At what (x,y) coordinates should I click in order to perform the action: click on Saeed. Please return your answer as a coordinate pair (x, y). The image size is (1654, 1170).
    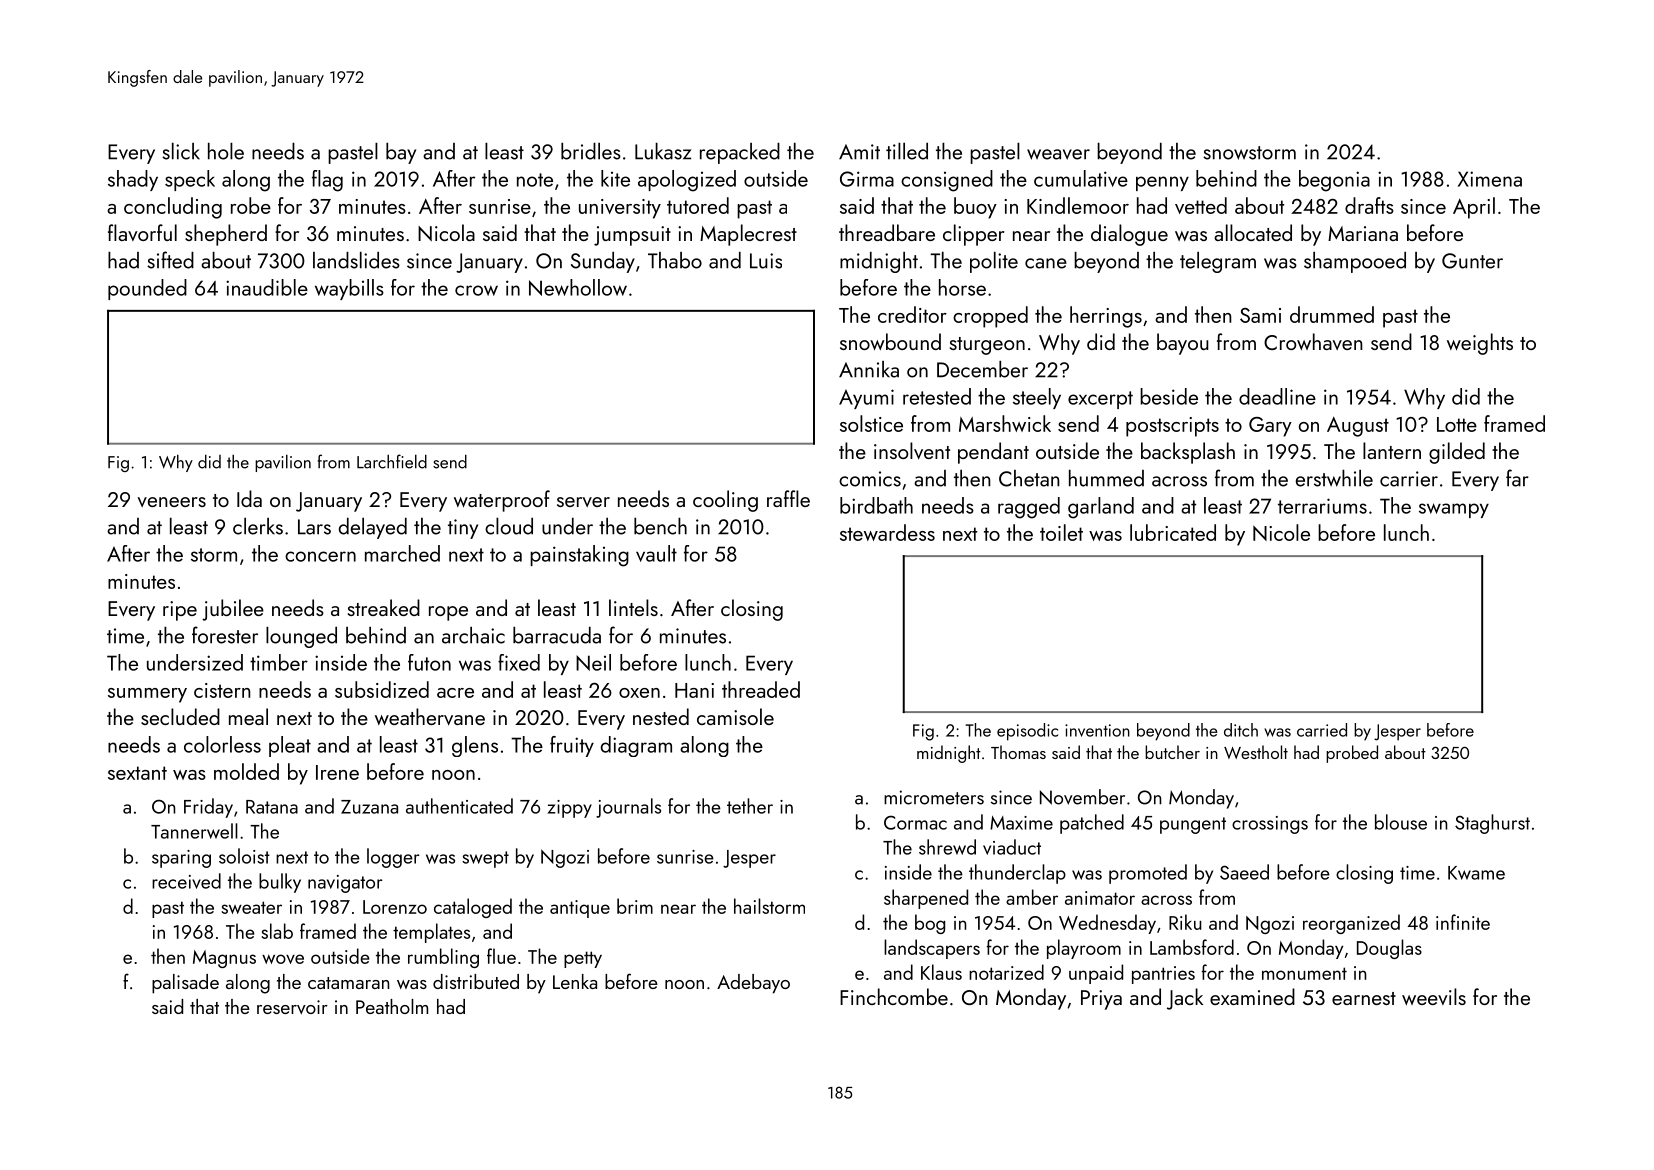
    Looking at the image, I should click on (1244, 872).
